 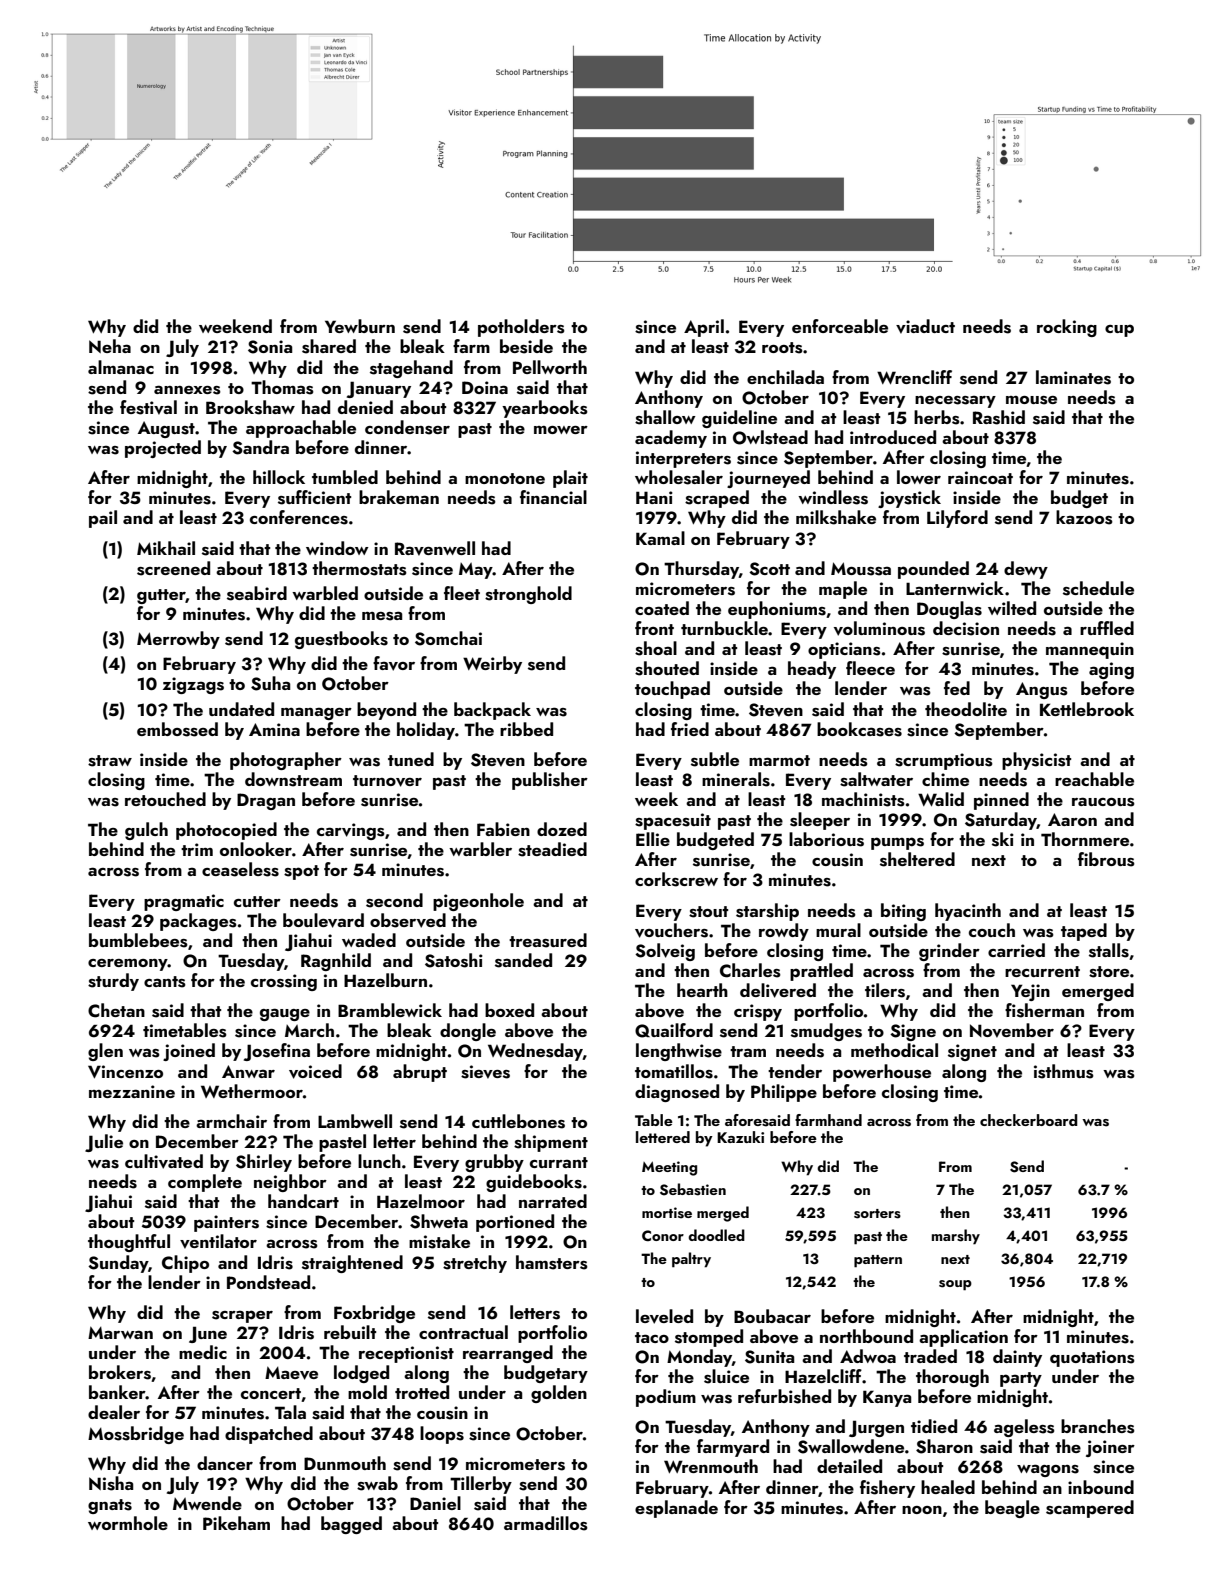 What do you see at coordinates (161, 596) in the document?
I see `gutter` at bounding box center [161, 596].
